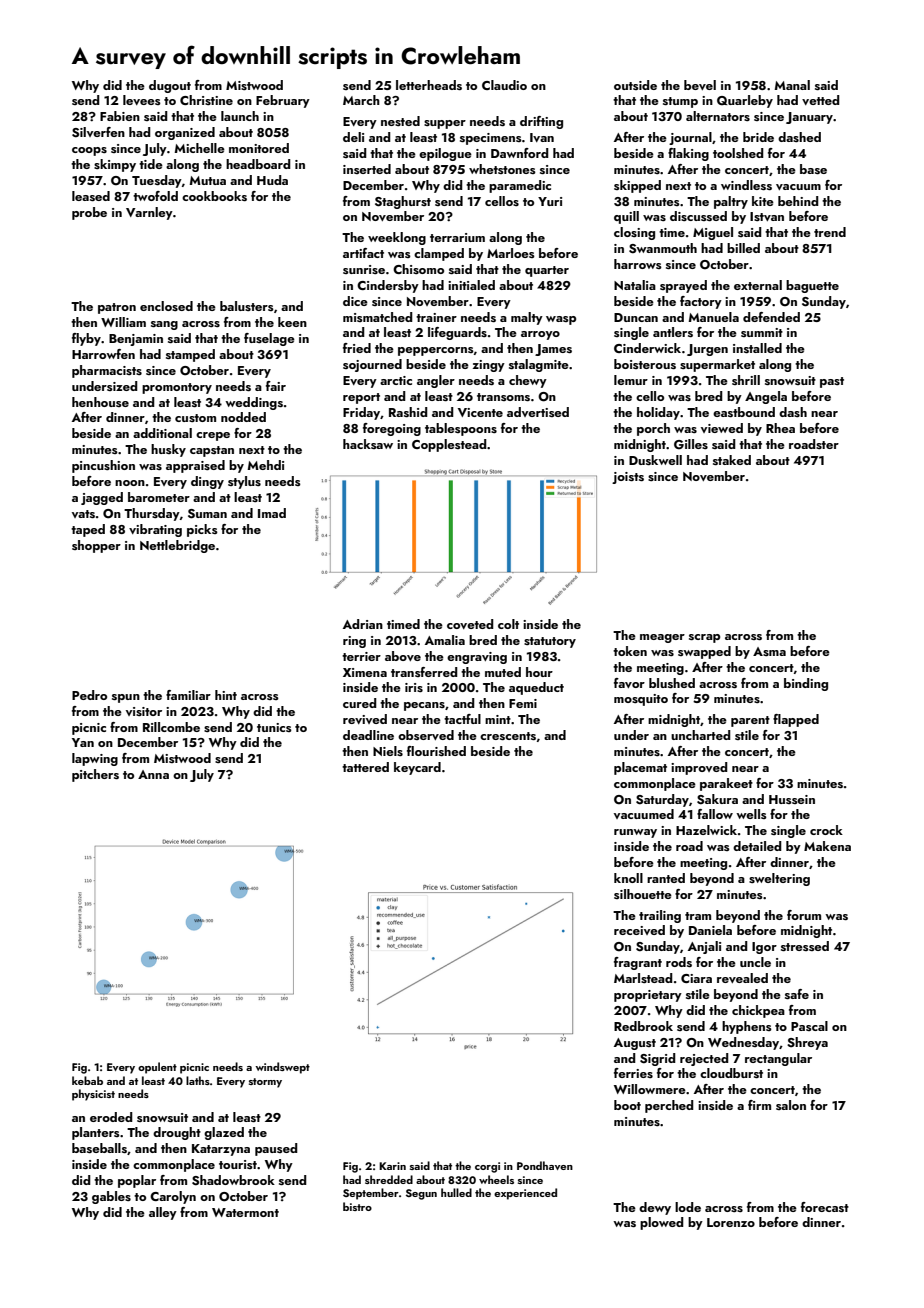  I want to click on past, so click(832, 382).
